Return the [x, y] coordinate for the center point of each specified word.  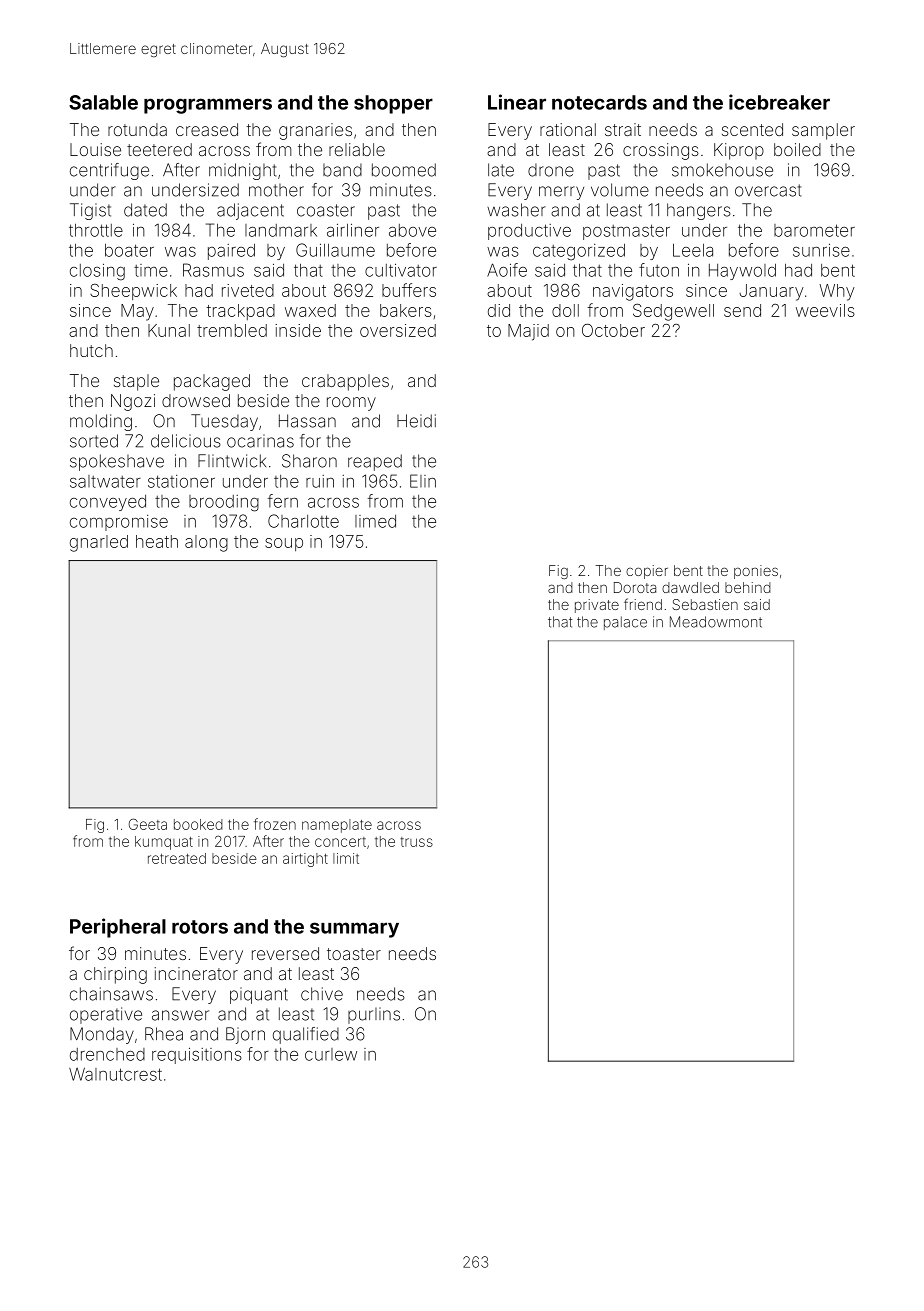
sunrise [821, 250]
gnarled [99, 543]
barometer [814, 230]
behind [748, 587]
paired [231, 251]
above [412, 230]
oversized [398, 330]
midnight [242, 171]
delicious [186, 441]
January [771, 292]
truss [416, 842]
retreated [177, 858]
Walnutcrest [115, 1074]
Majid [528, 332]
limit [346, 858]
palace [625, 623]
